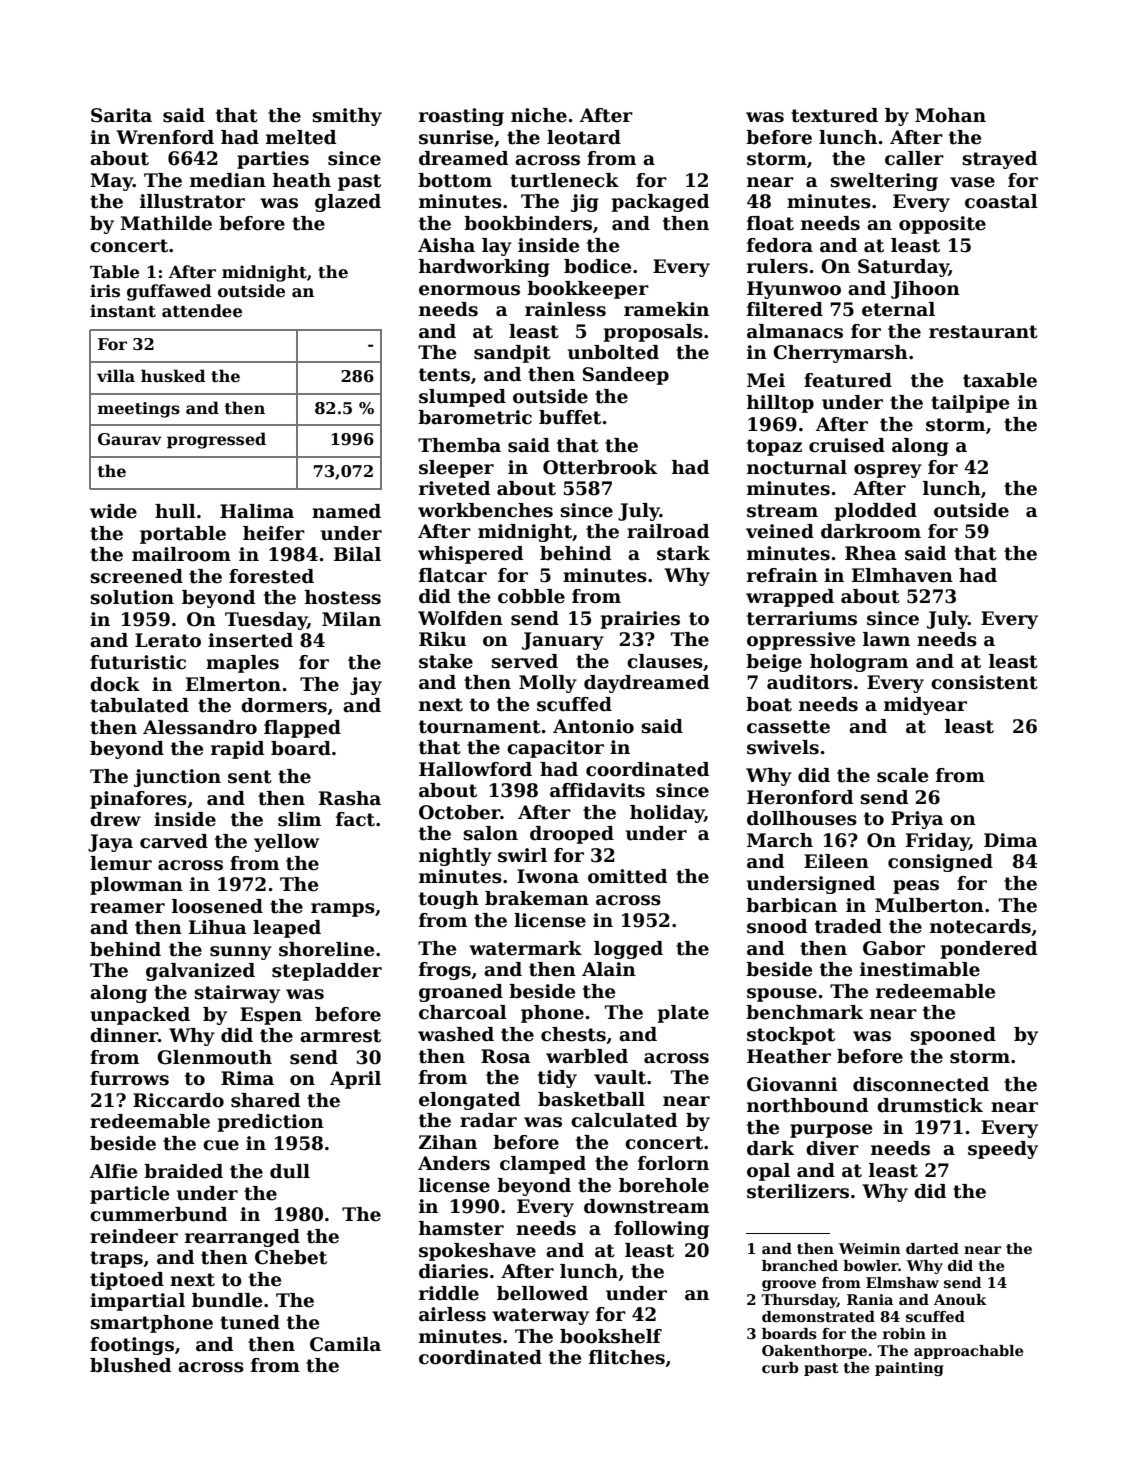 The width and height of the document is (1128, 1460). Describe the element at coordinates (539, 115) in the document. I see `niche` at that location.
